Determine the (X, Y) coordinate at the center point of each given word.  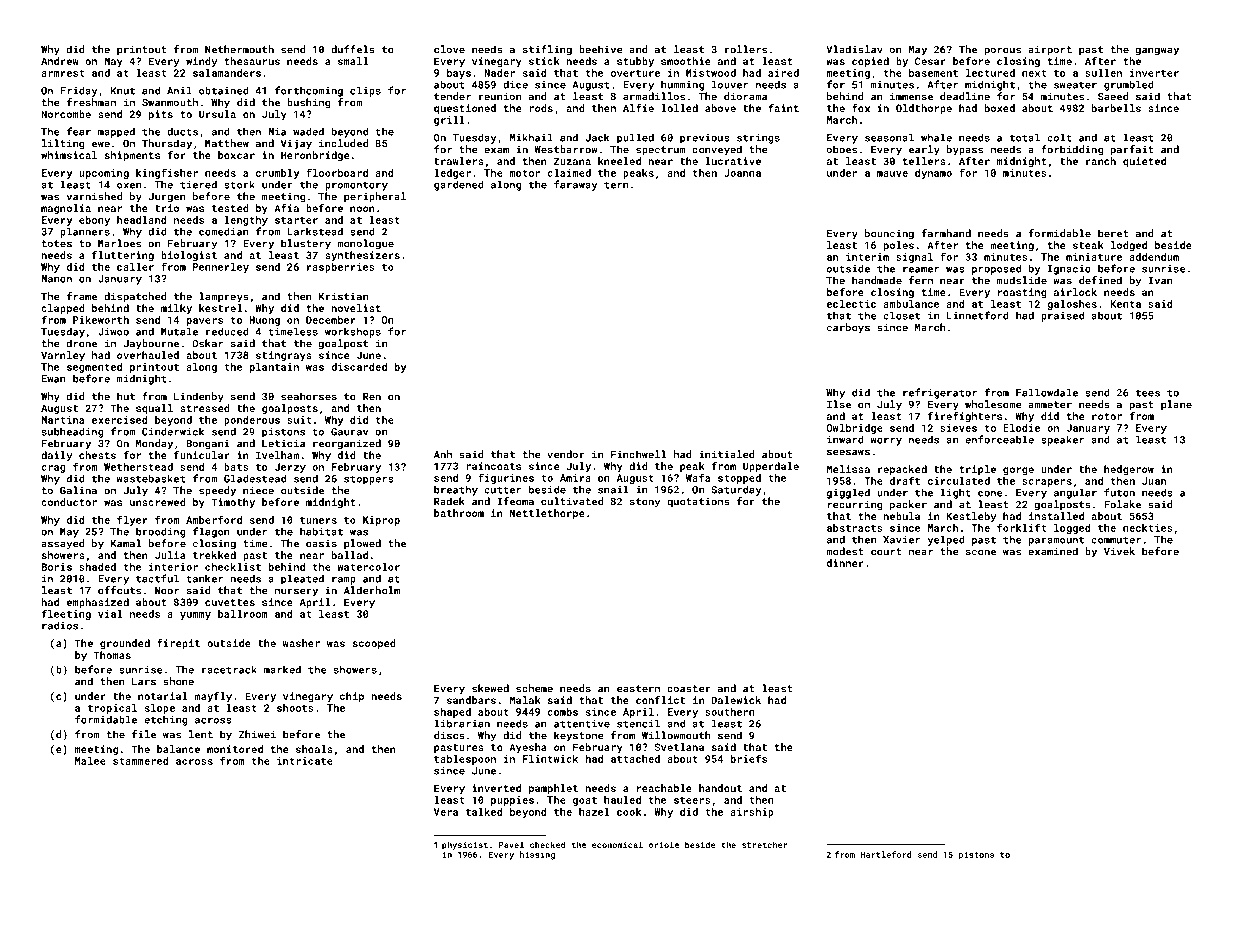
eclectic (851, 304)
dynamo (933, 174)
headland (142, 220)
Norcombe (66, 114)
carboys (848, 328)
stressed (205, 408)
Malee (90, 761)
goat (585, 801)
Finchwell (638, 454)
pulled (635, 138)
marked (282, 669)
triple (977, 470)
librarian (462, 723)
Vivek (1119, 551)
